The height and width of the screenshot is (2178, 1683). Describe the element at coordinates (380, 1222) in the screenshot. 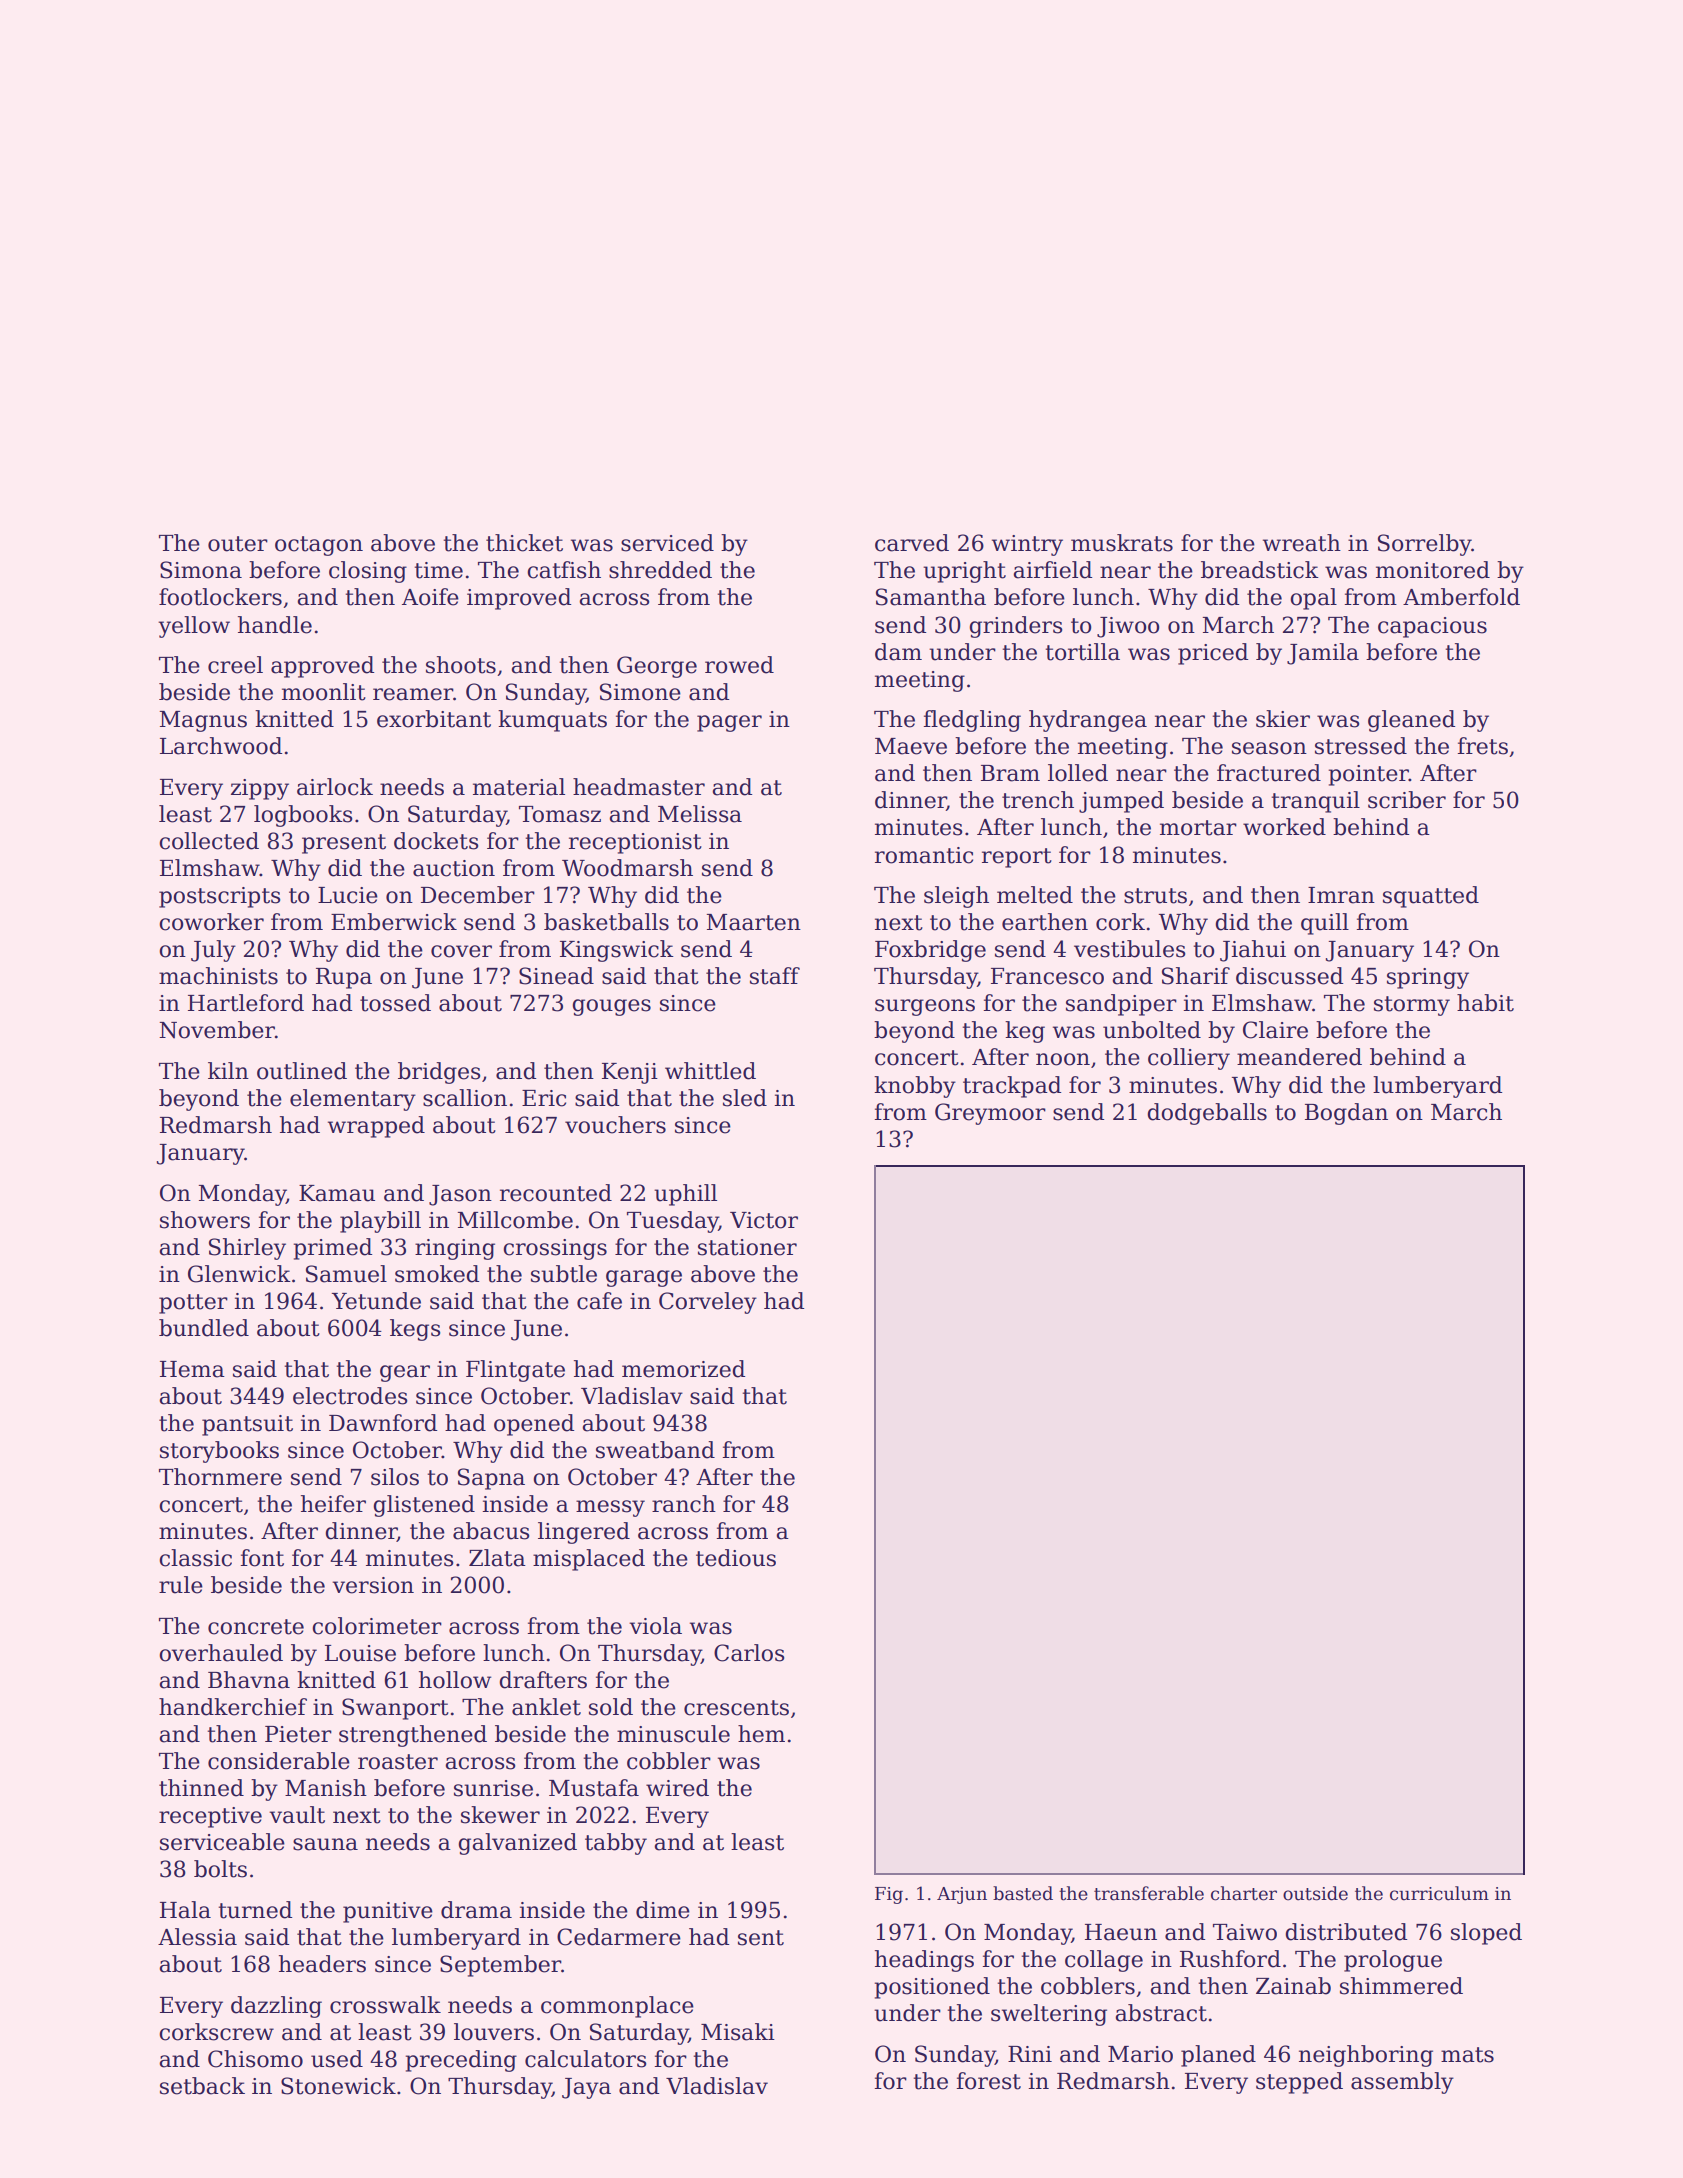

I see `playbill` at that location.
